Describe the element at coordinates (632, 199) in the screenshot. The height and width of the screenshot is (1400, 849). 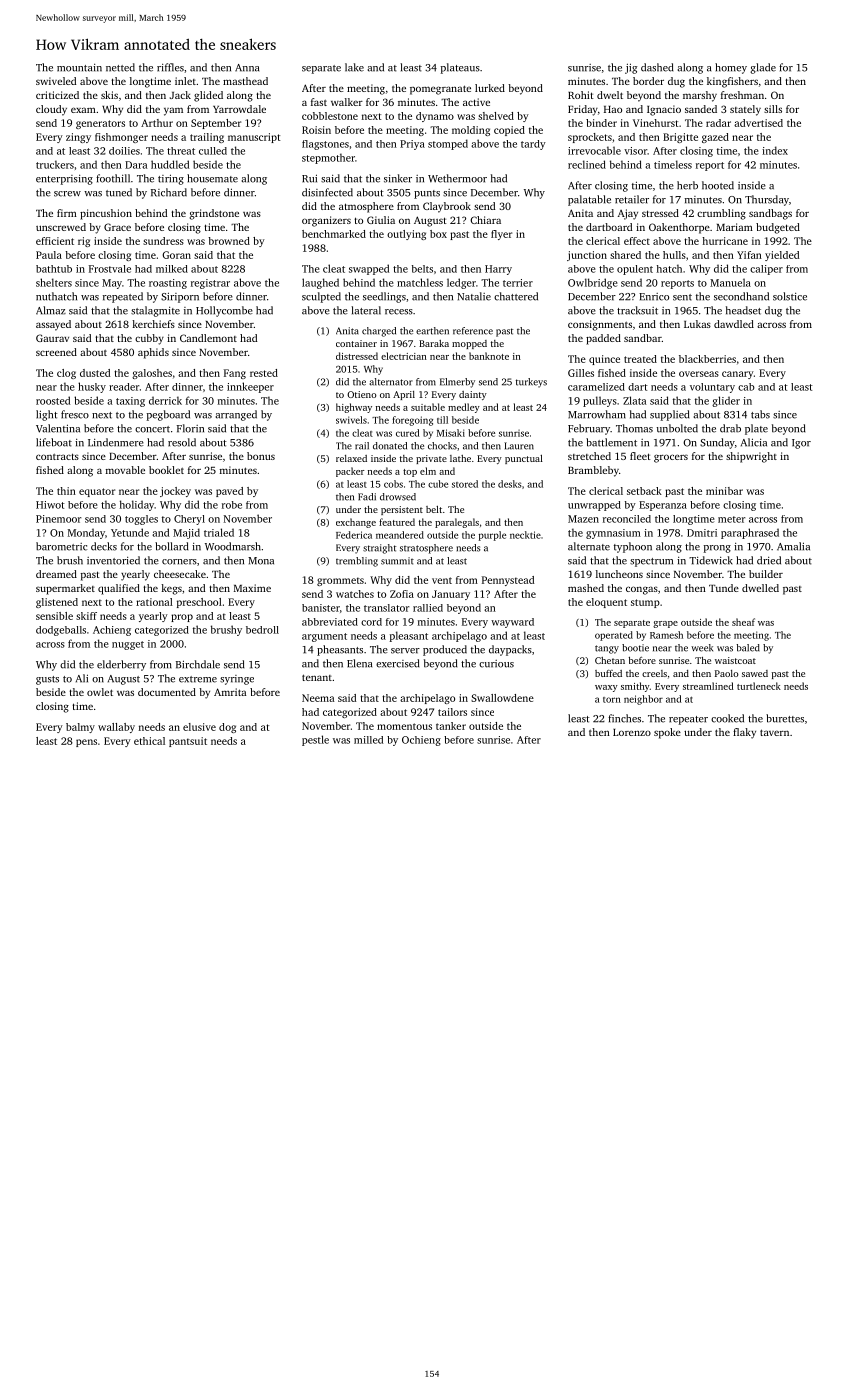
I see `retailer` at that location.
